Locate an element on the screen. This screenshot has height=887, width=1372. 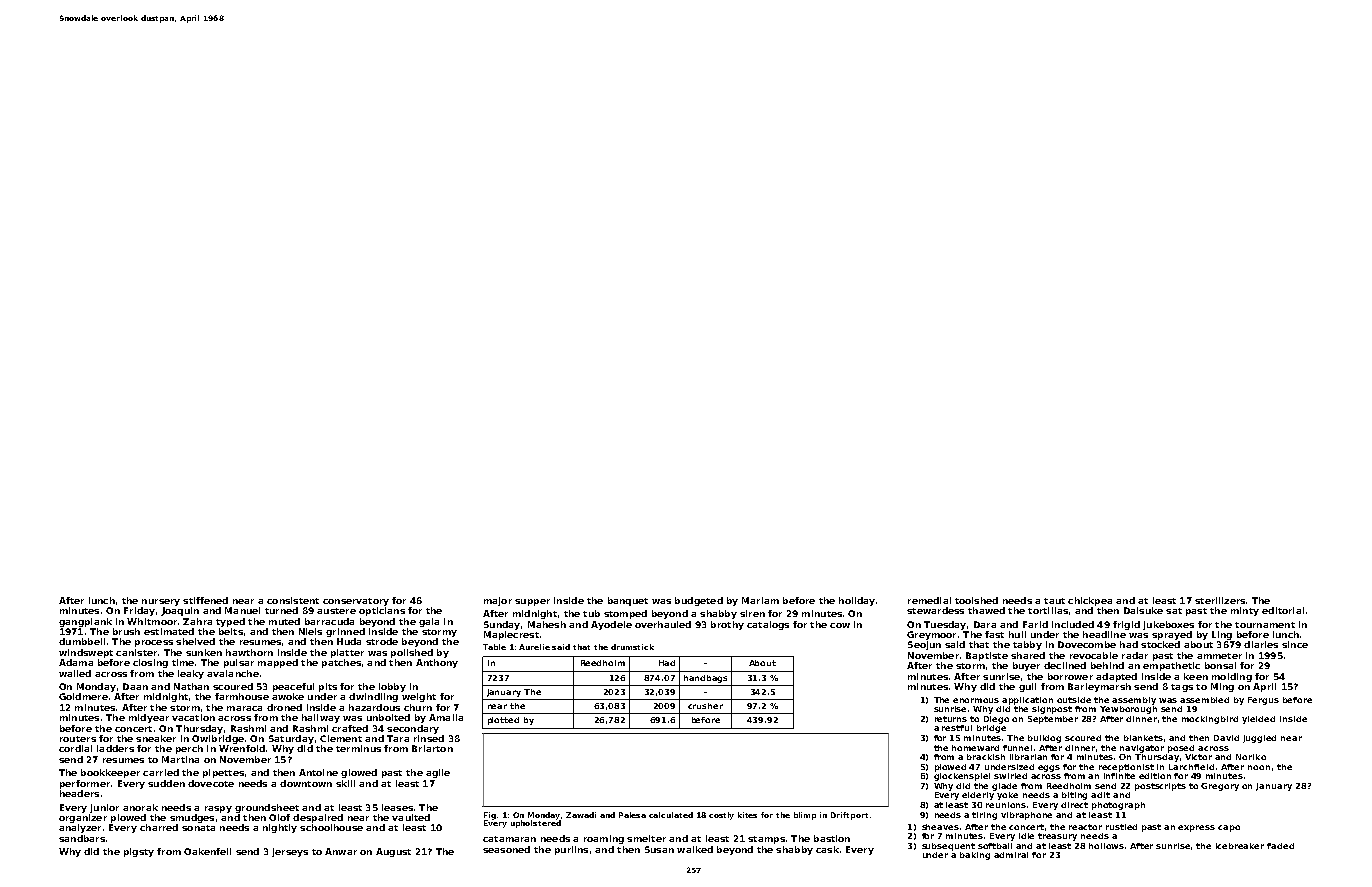
Briarton is located at coordinates (432, 748).
